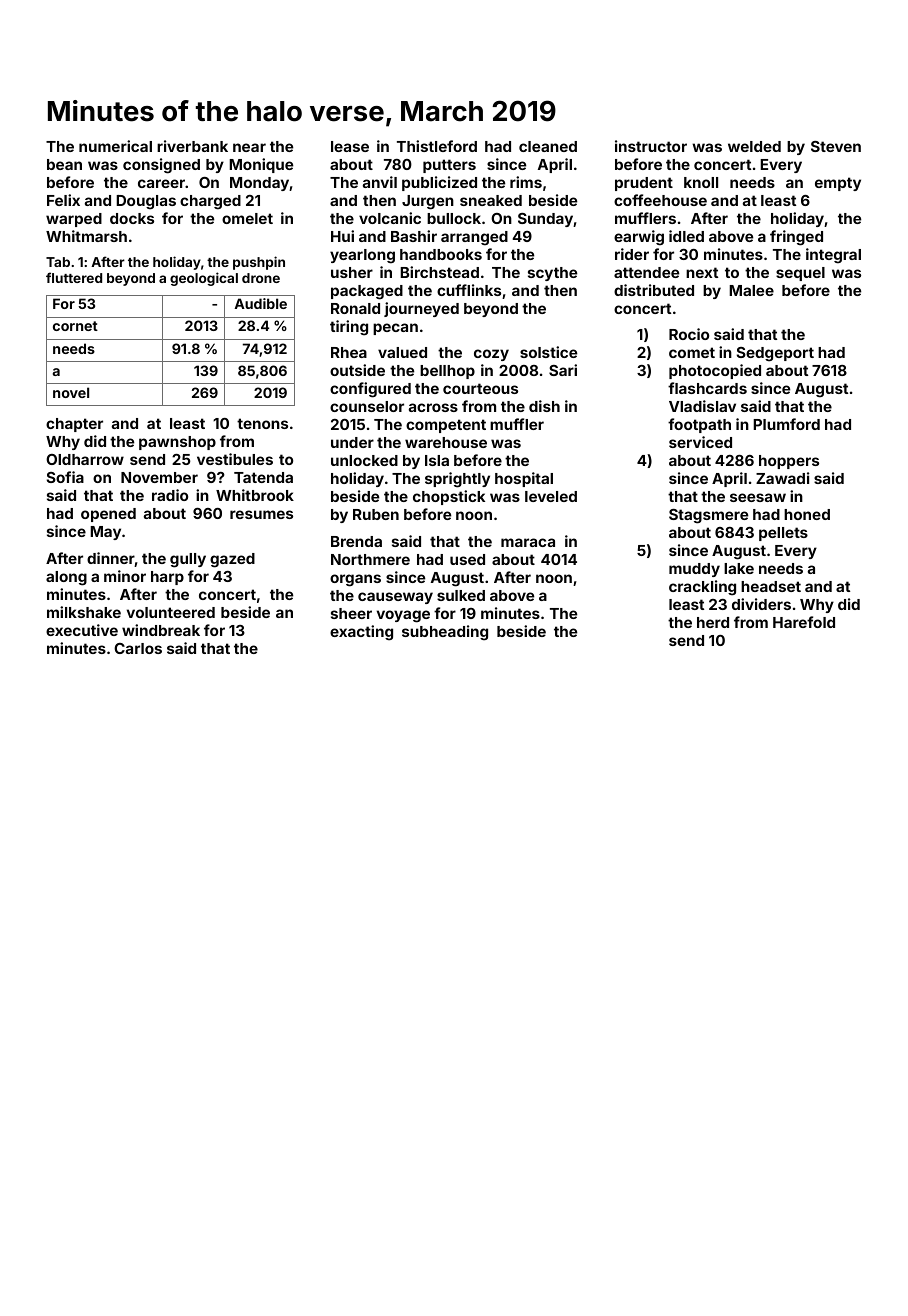  I want to click on journeyed, so click(421, 309).
